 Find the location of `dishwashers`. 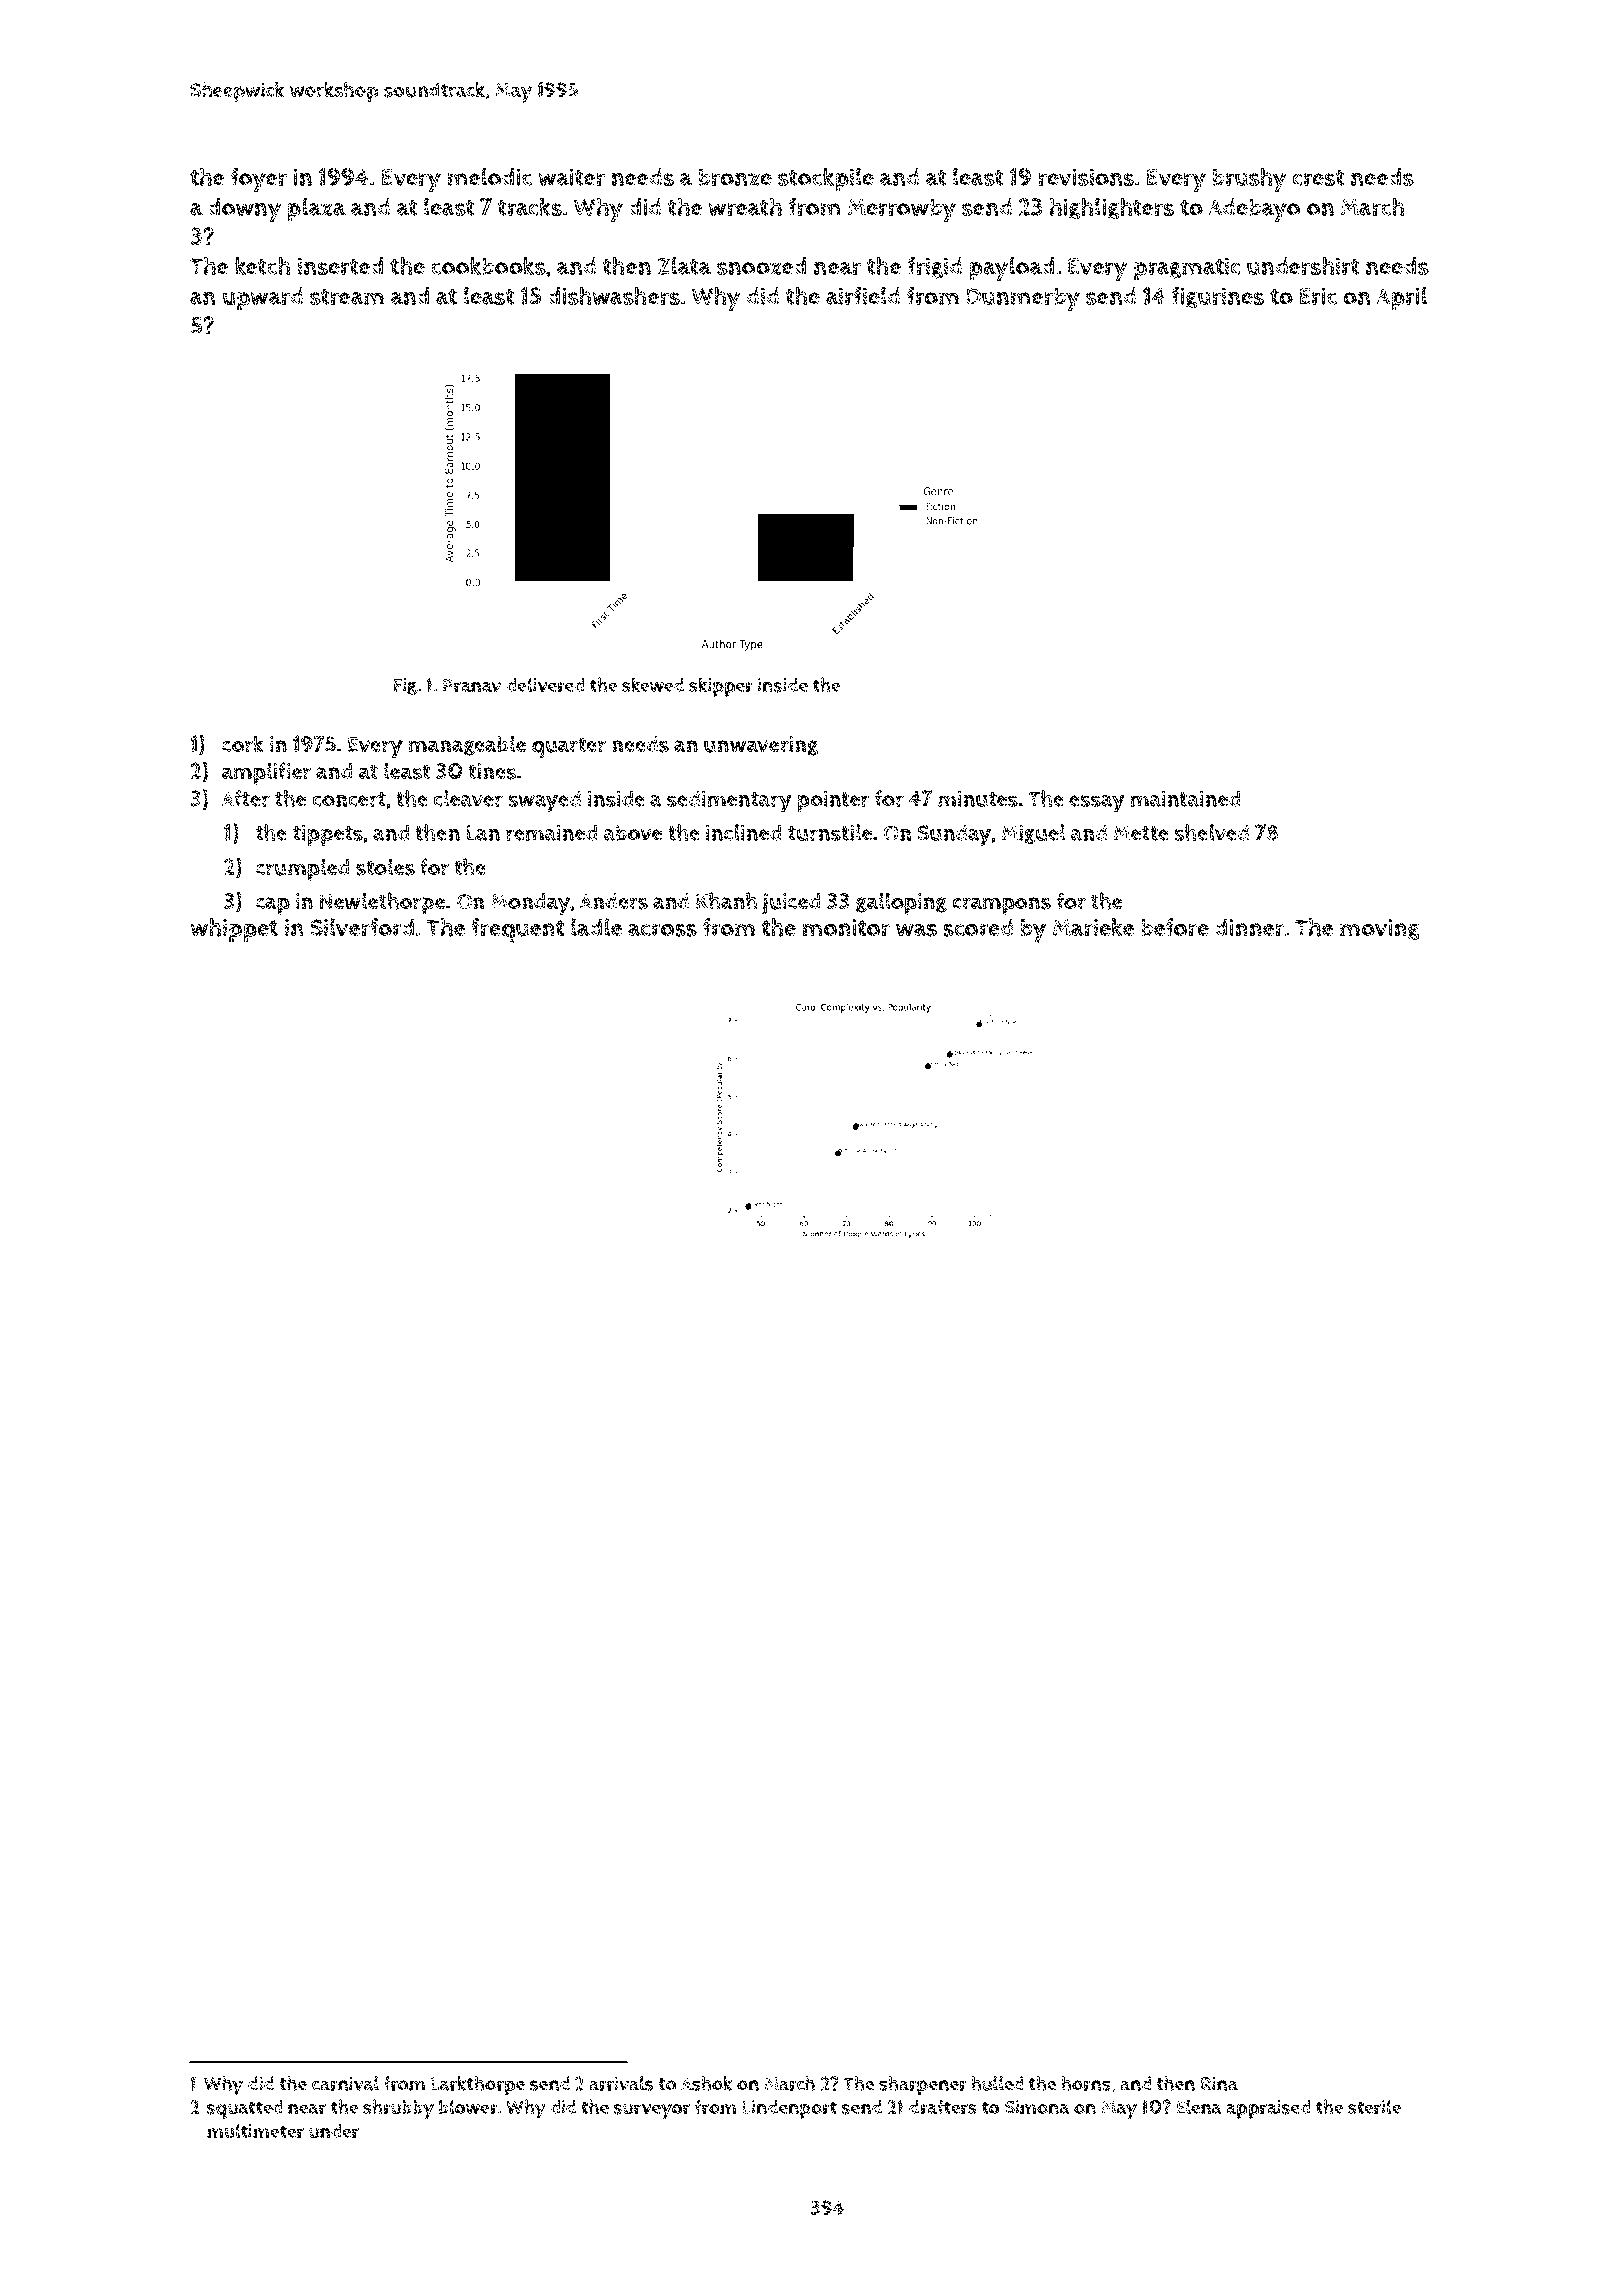

dishwashers is located at coordinates (614, 295).
